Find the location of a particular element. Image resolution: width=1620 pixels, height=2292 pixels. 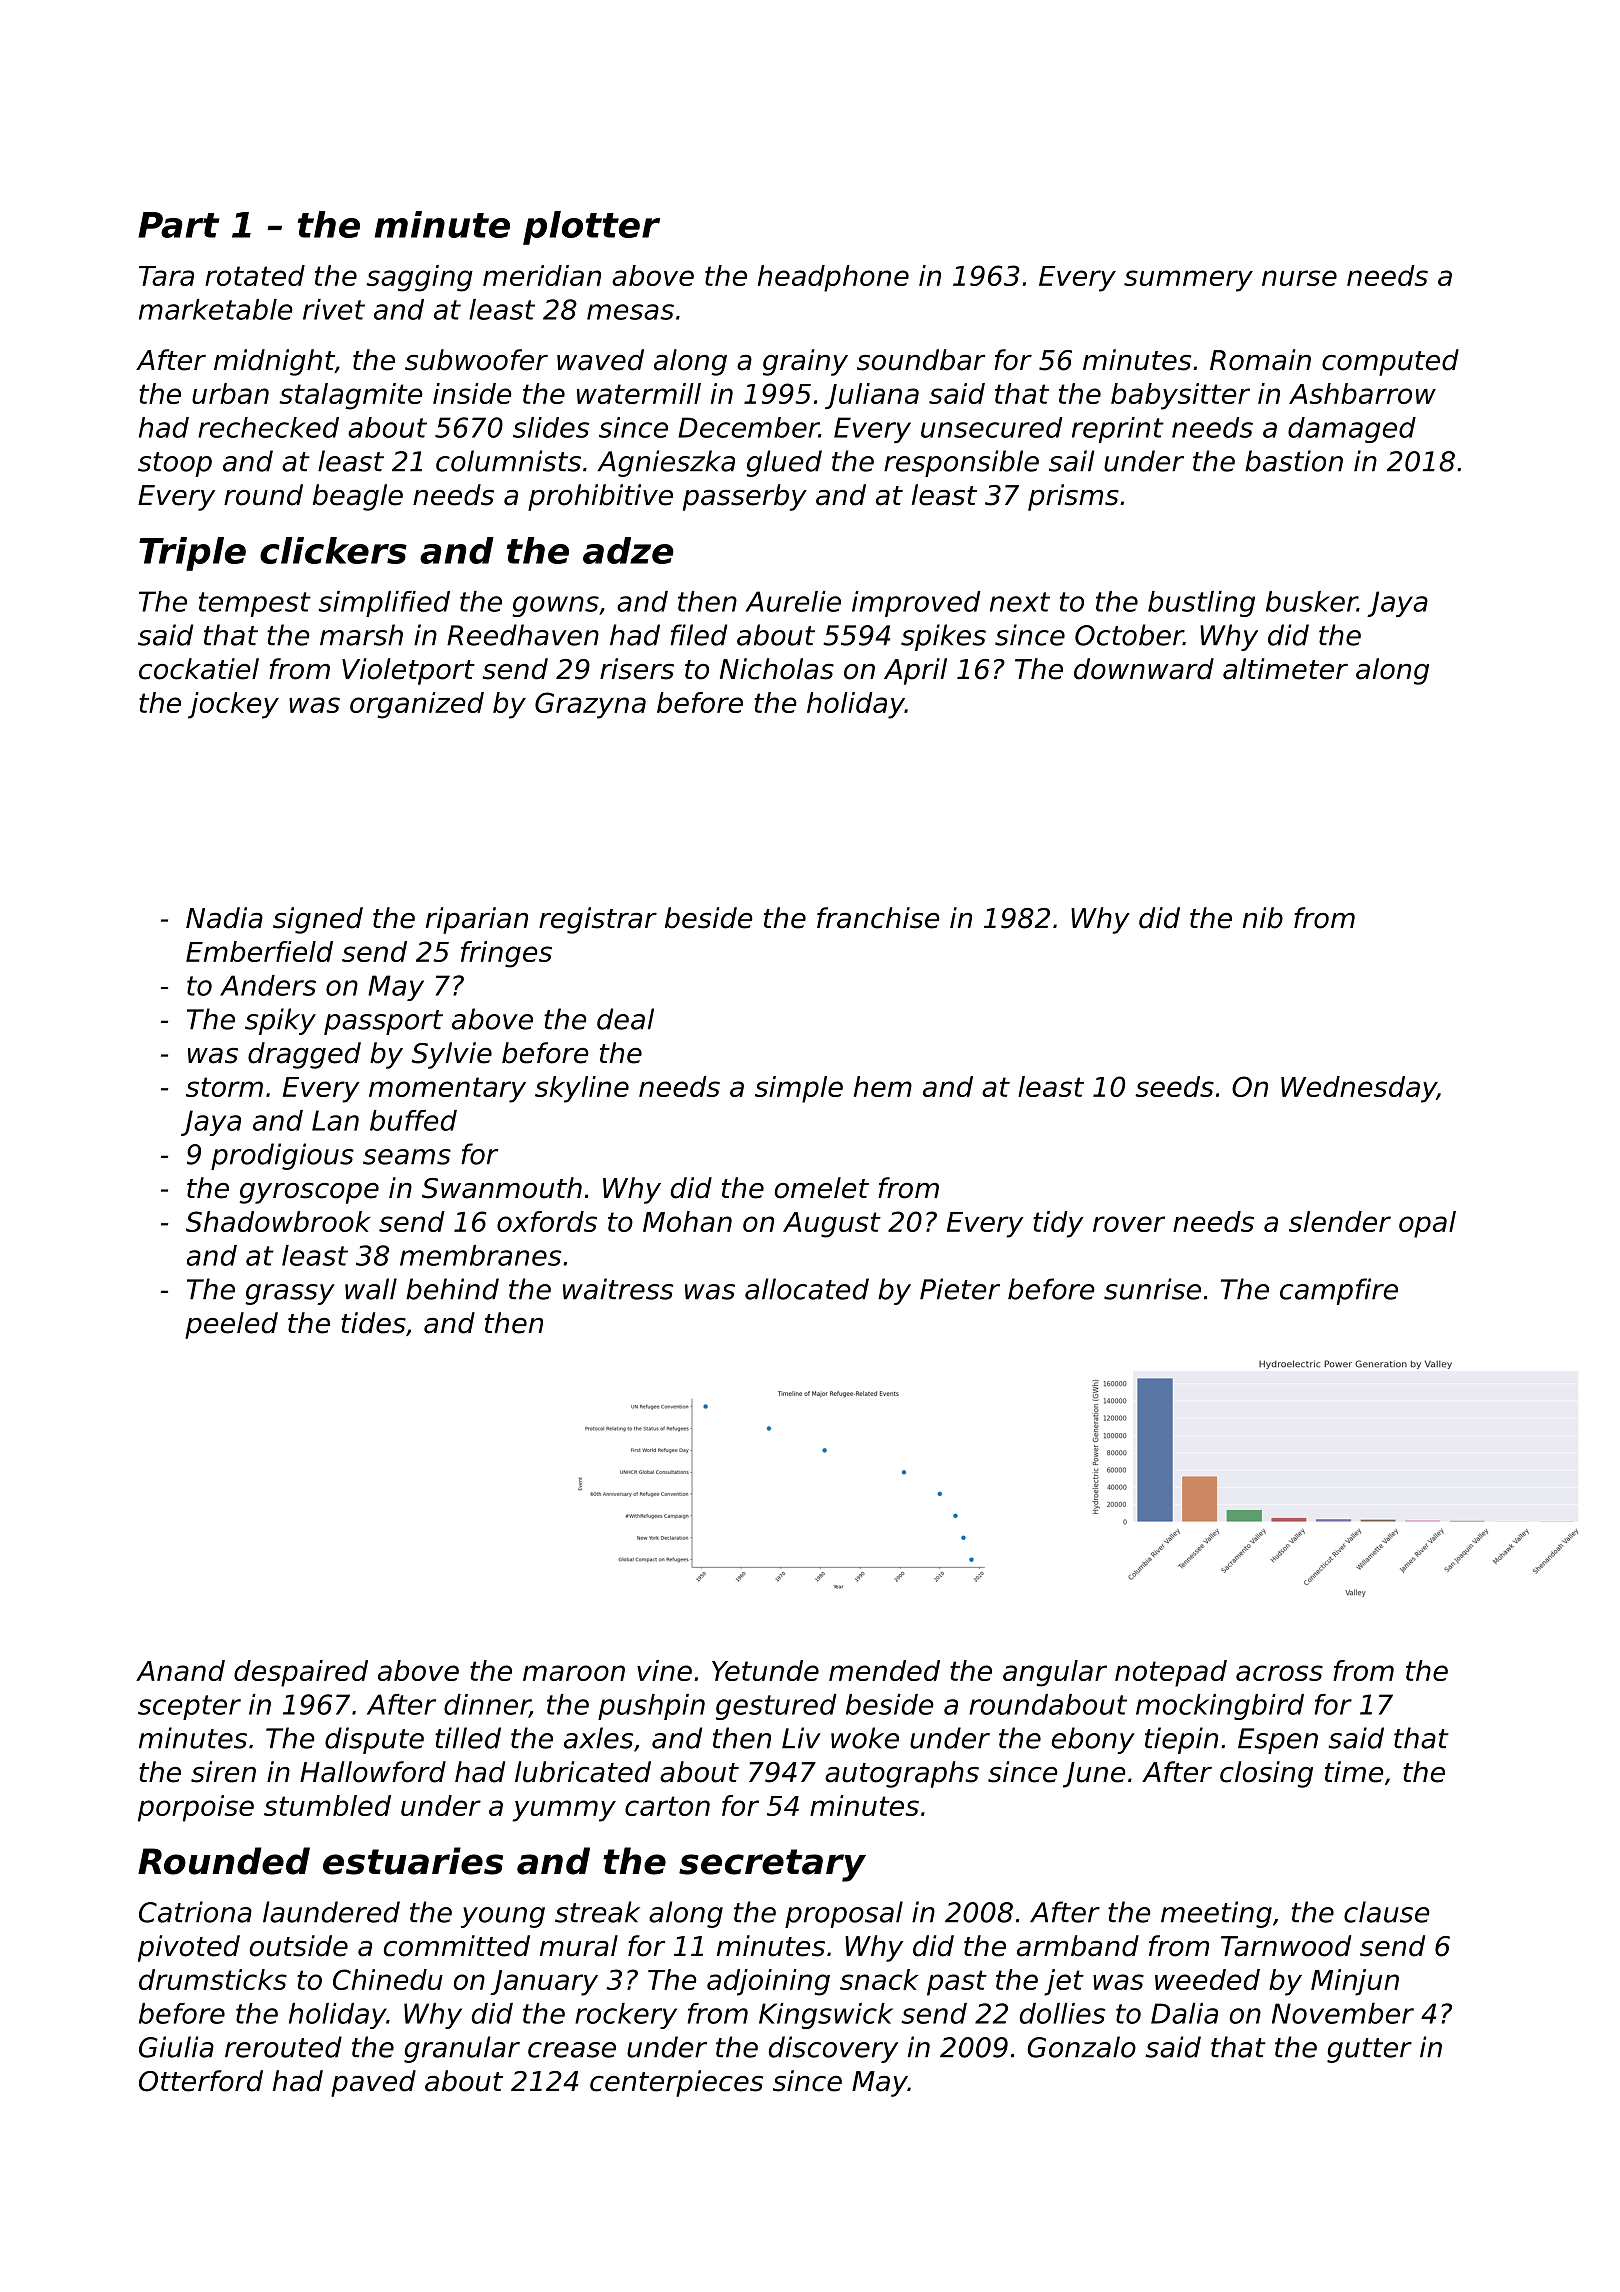

seeds is located at coordinates (1174, 1086).
